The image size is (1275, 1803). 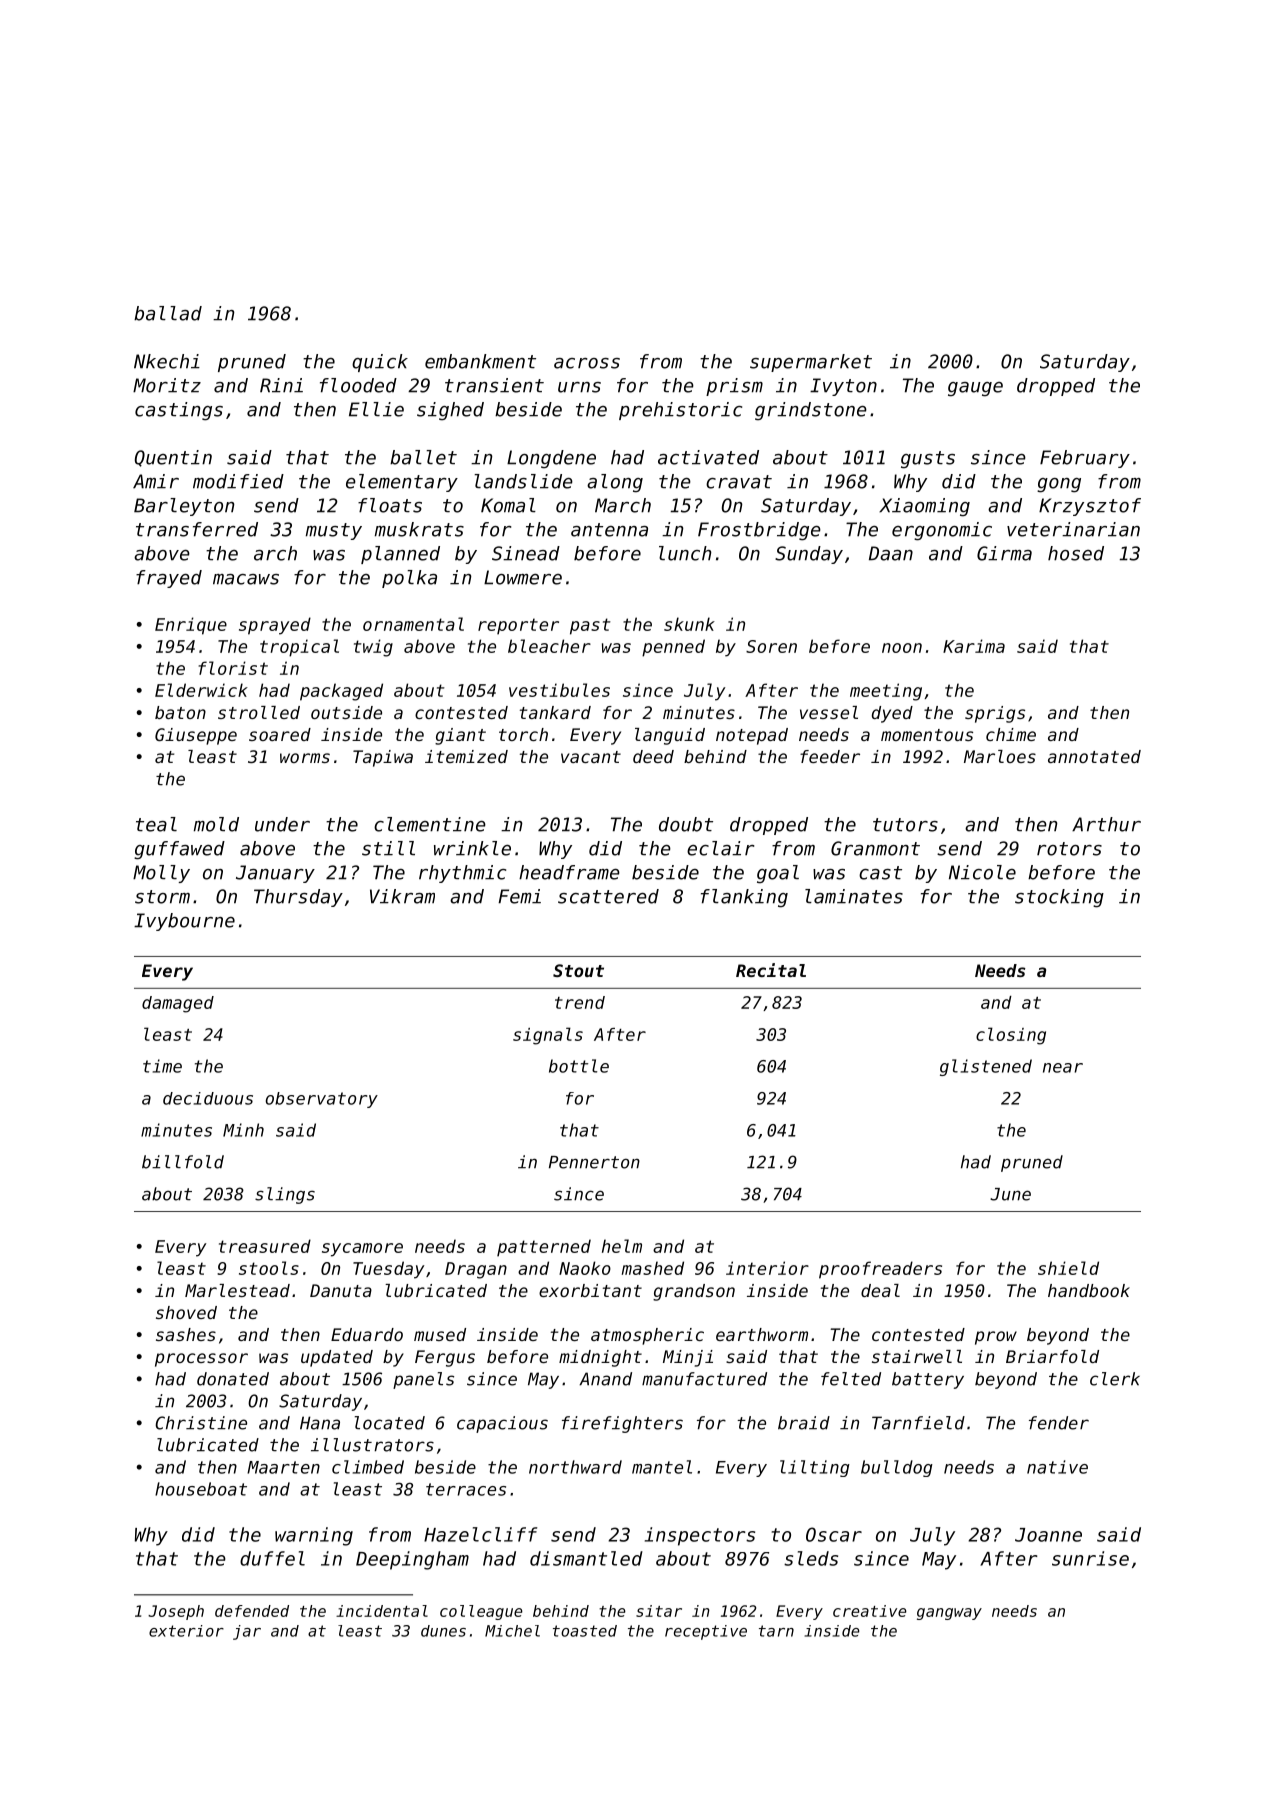 What do you see at coordinates (986, 1067) in the screenshot?
I see `glistened` at bounding box center [986, 1067].
